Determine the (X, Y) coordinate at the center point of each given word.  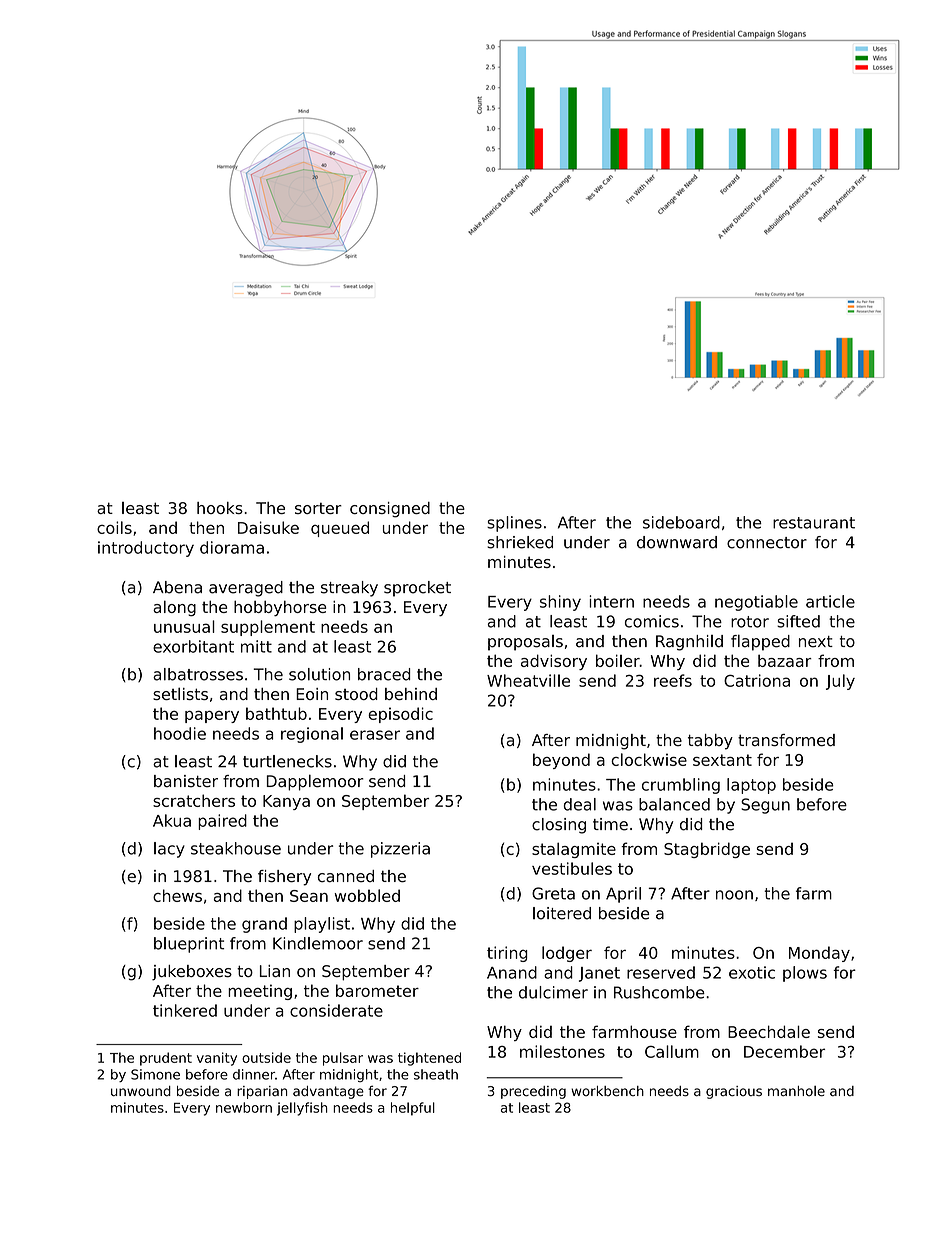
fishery (284, 878)
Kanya (286, 802)
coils (114, 527)
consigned (390, 510)
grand (264, 925)
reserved (661, 972)
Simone (155, 1074)
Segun (765, 806)
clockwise (649, 759)
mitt (256, 646)
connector (767, 543)
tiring (507, 954)
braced (384, 674)
